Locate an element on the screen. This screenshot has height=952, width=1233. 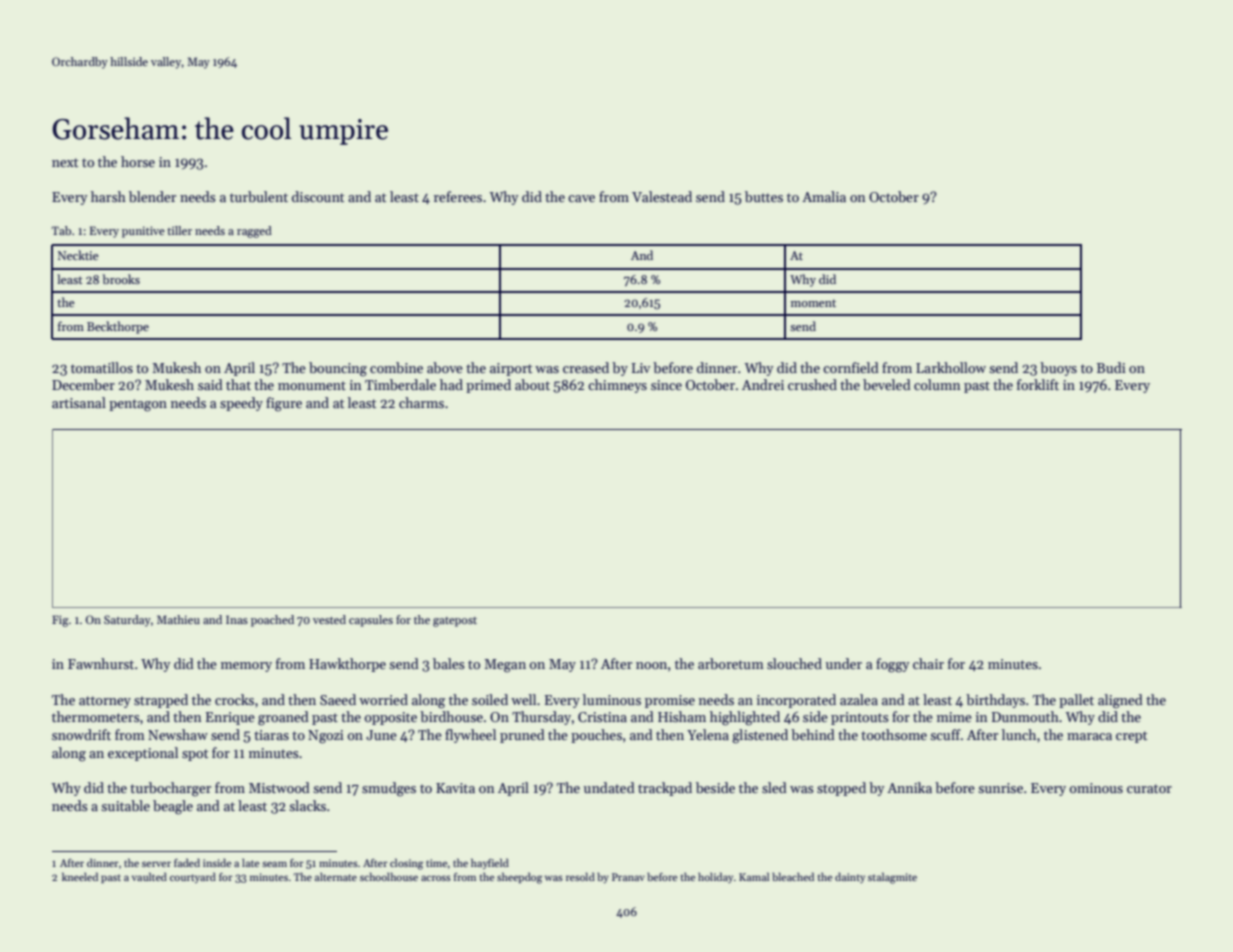
sunrise is located at coordinates (1000, 788).
